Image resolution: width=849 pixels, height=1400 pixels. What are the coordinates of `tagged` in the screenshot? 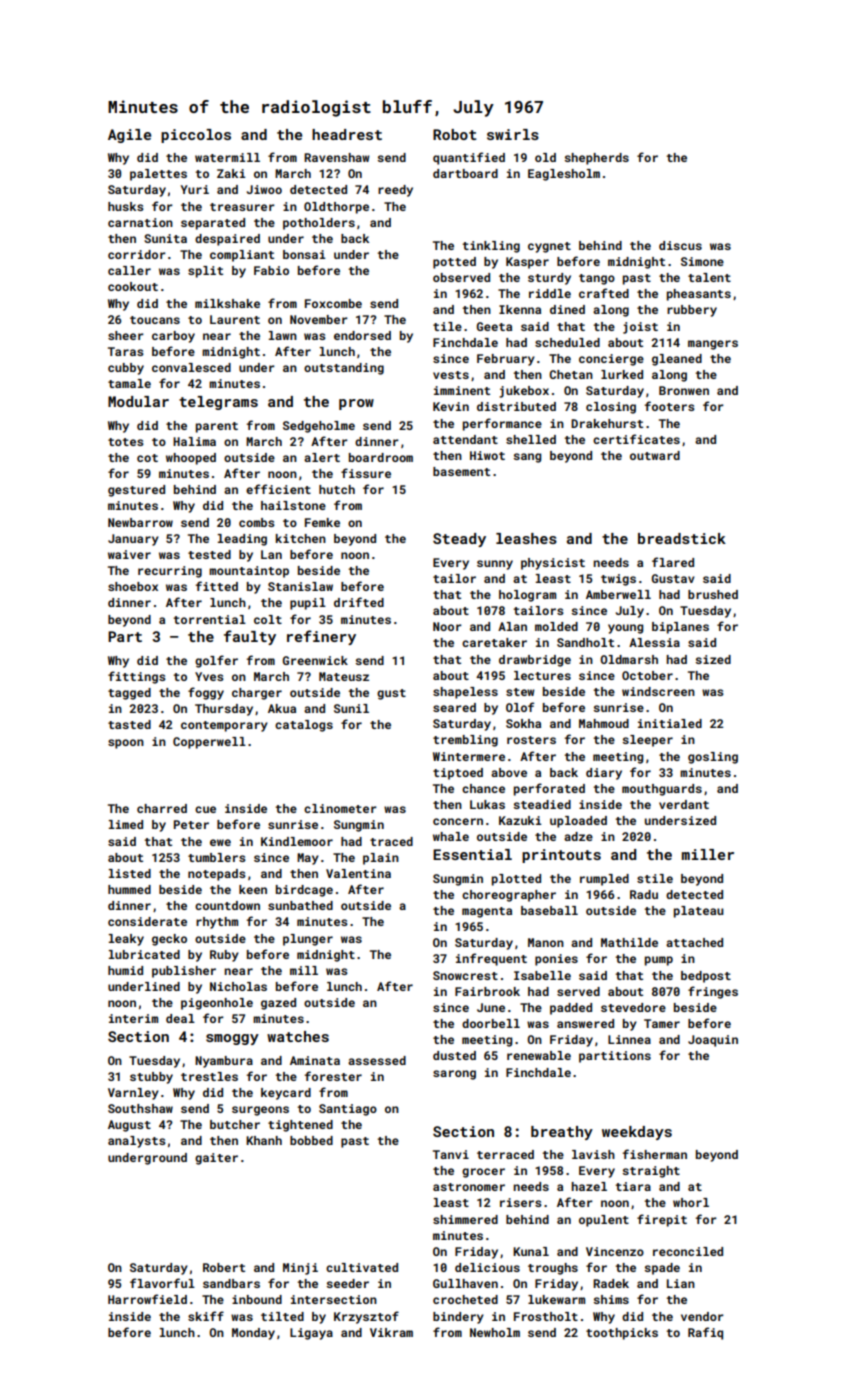 It's located at (129, 694).
